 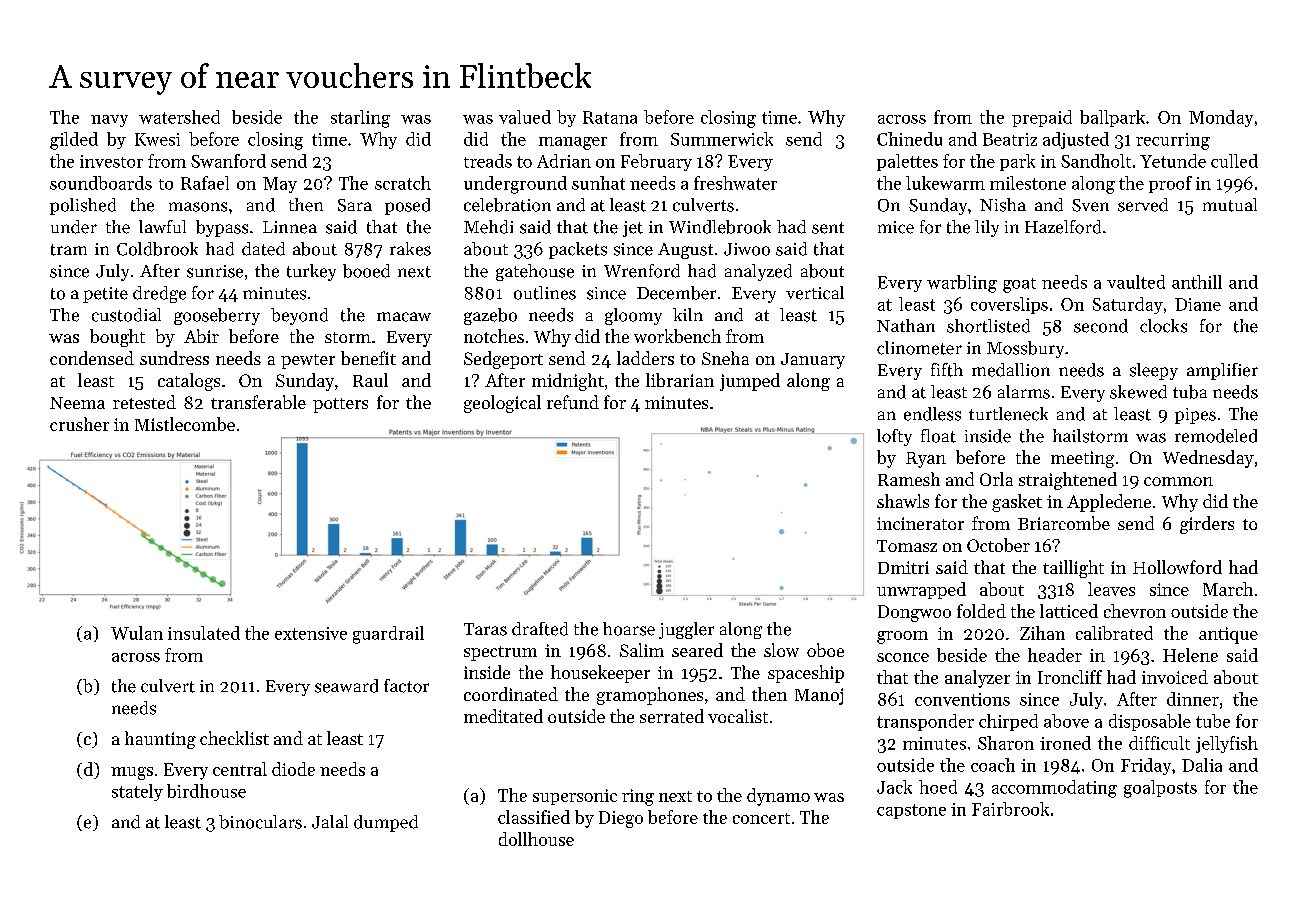 I want to click on refund, so click(x=573, y=402).
